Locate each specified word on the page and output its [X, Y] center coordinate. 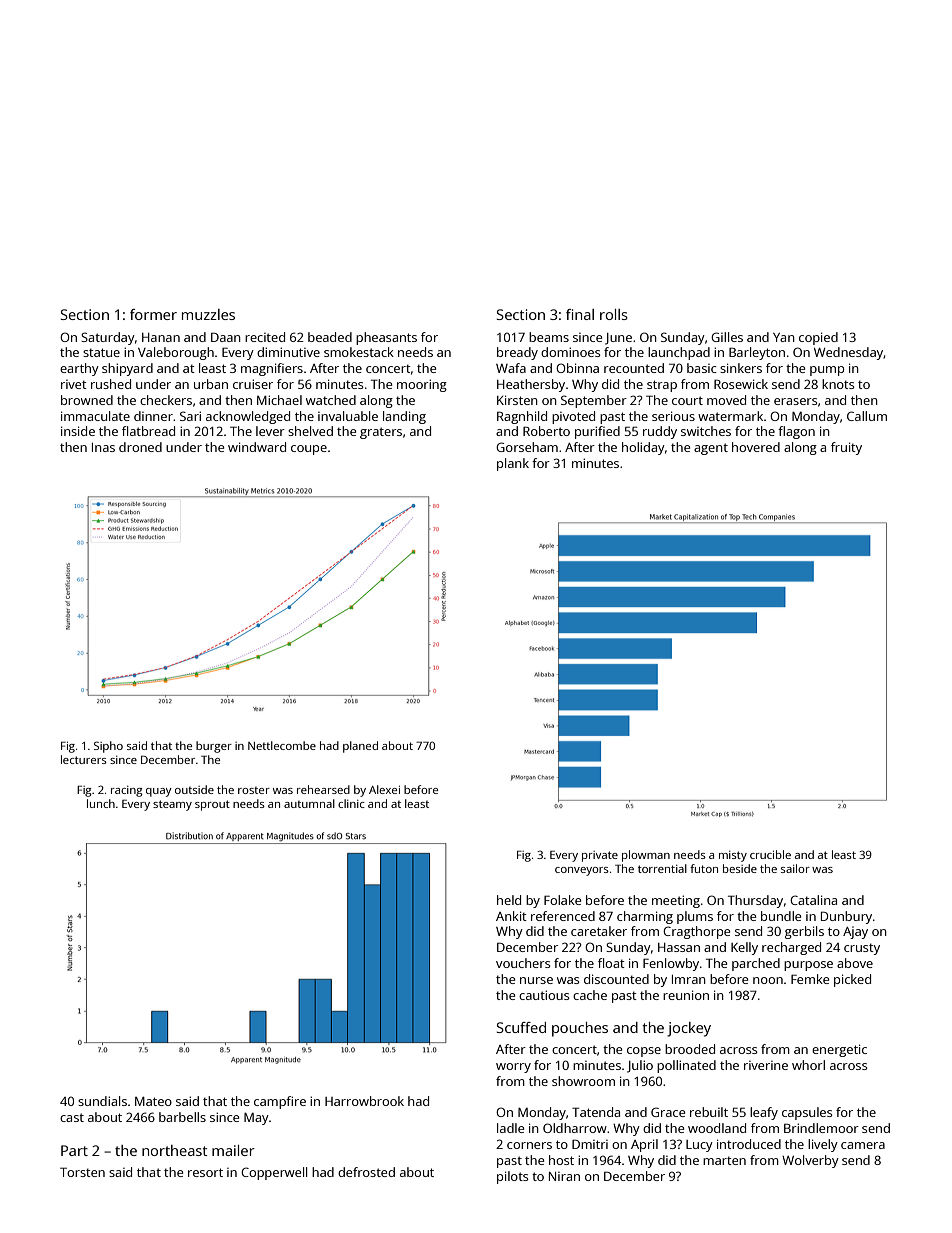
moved [726, 400]
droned [140, 447]
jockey [689, 1029]
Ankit [511, 916]
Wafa [511, 368]
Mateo [153, 1101]
